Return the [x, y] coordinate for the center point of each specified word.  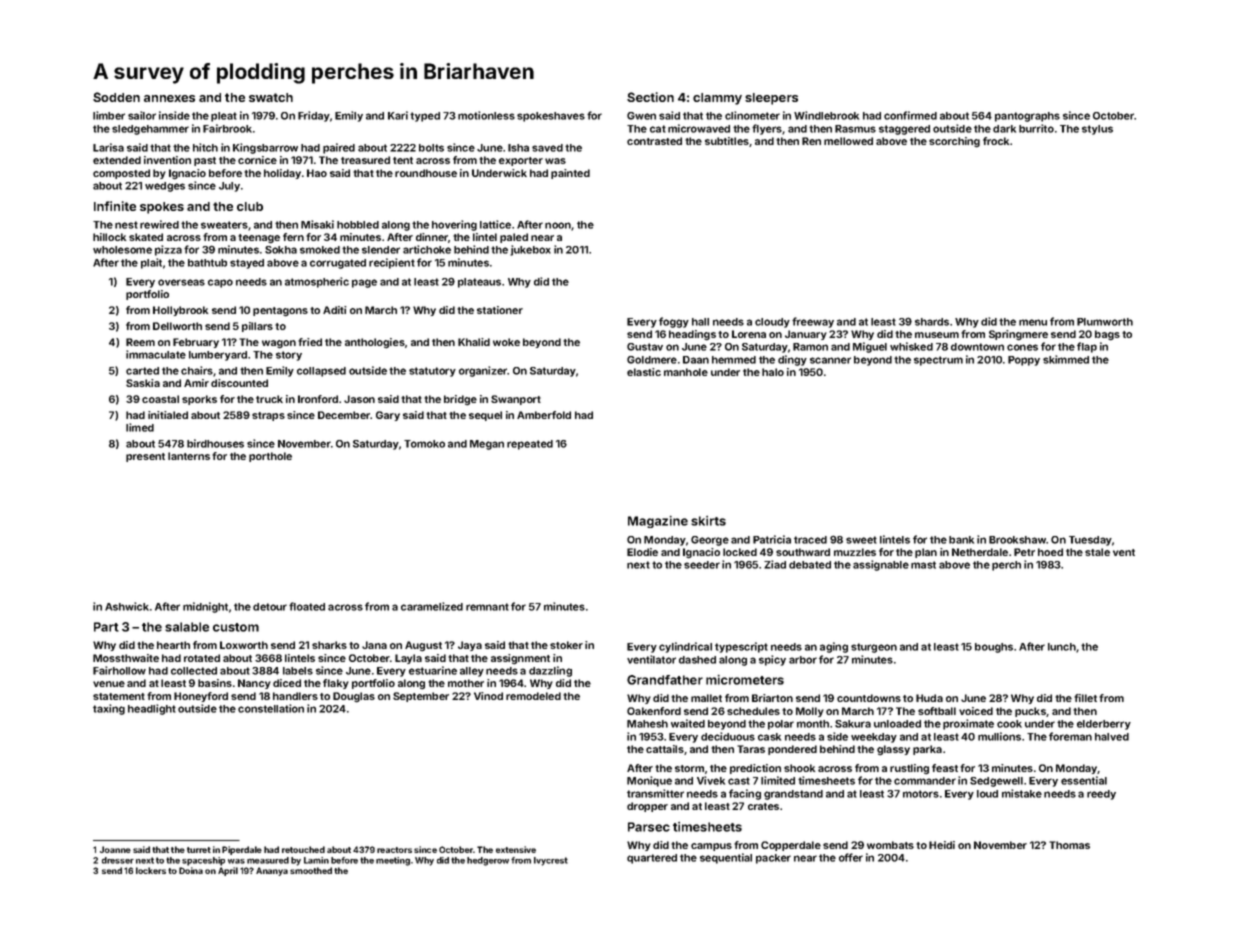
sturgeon [874, 648]
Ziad [775, 564]
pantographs [1027, 117]
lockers [151, 870]
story [289, 356]
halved [1112, 737]
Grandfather [665, 680]
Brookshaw [1018, 540]
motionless [486, 115]
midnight [205, 607]
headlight [152, 709]
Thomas [1069, 845]
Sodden [116, 97]
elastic [644, 372]
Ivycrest [551, 861]
